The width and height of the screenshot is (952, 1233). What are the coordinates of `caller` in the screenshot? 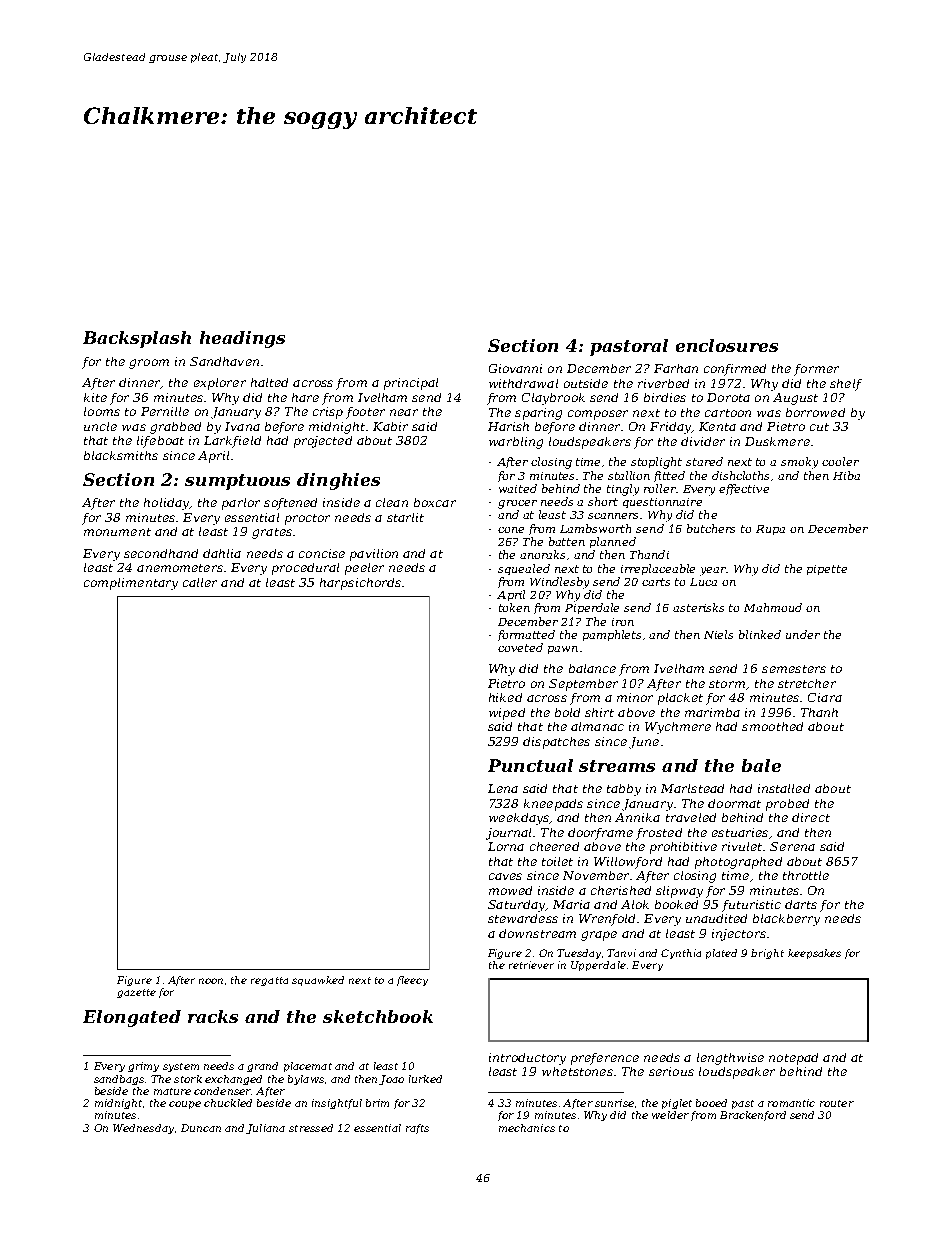 It's located at (200, 582).
